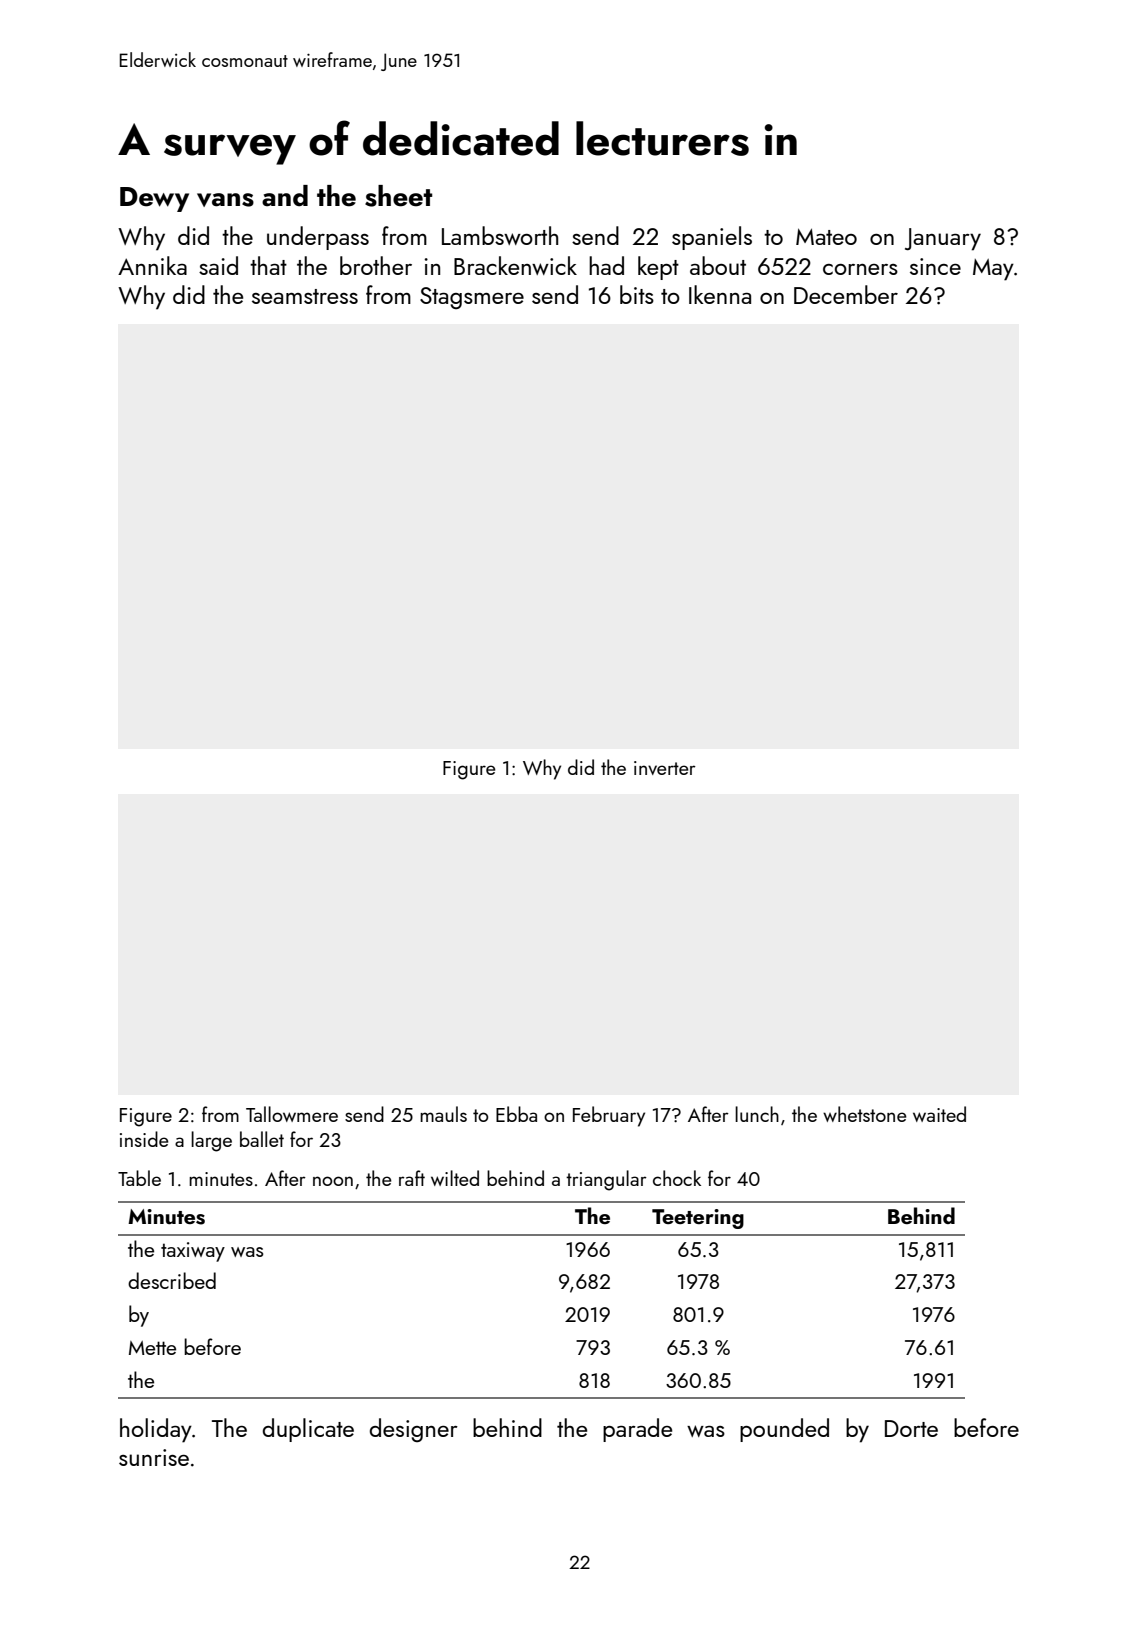 This screenshot has height=1648, width=1138. Describe the element at coordinates (609, 1116) in the screenshot. I see `February` at that location.
